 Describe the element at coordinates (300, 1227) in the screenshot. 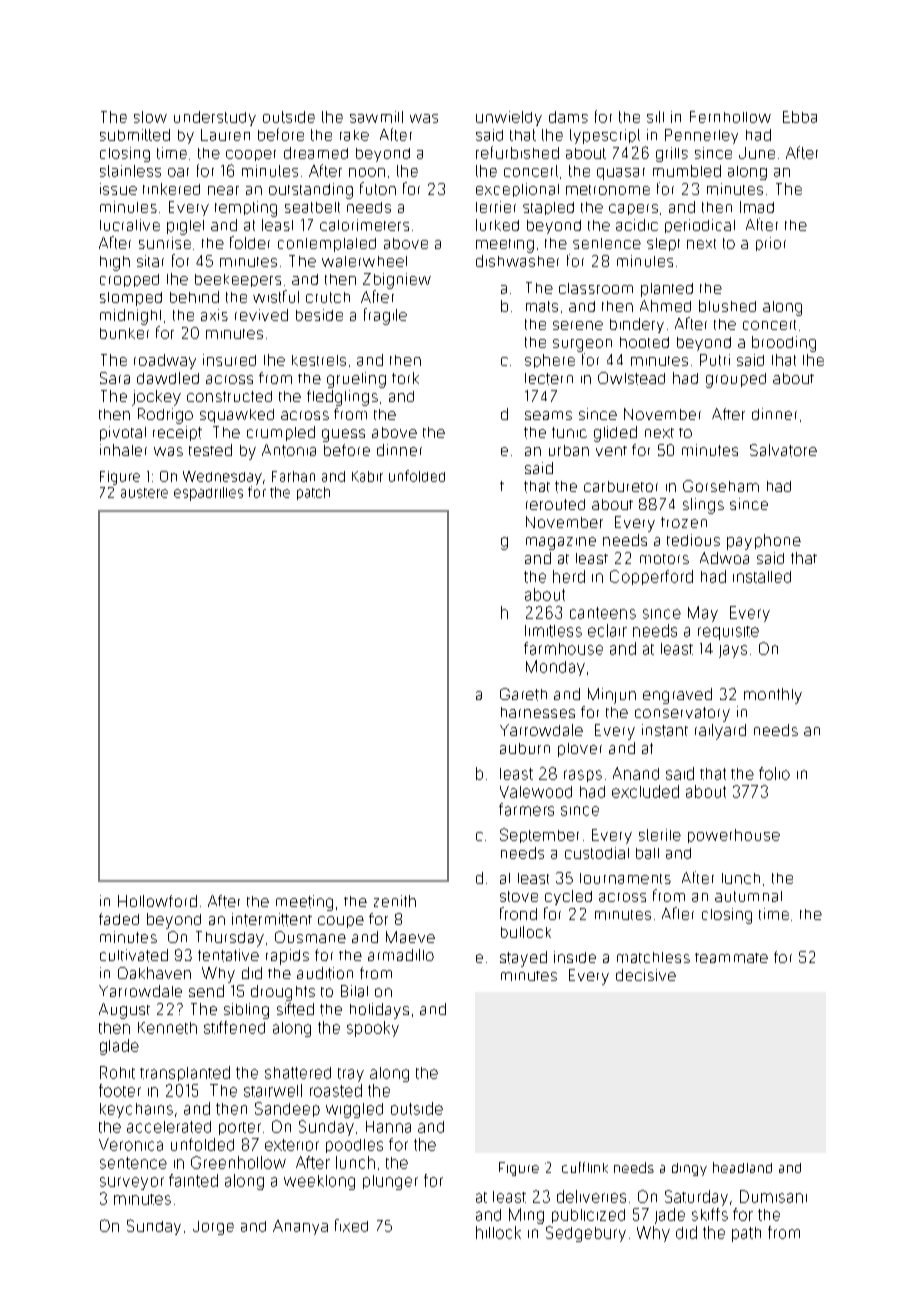

I see `Ananya` at that location.
